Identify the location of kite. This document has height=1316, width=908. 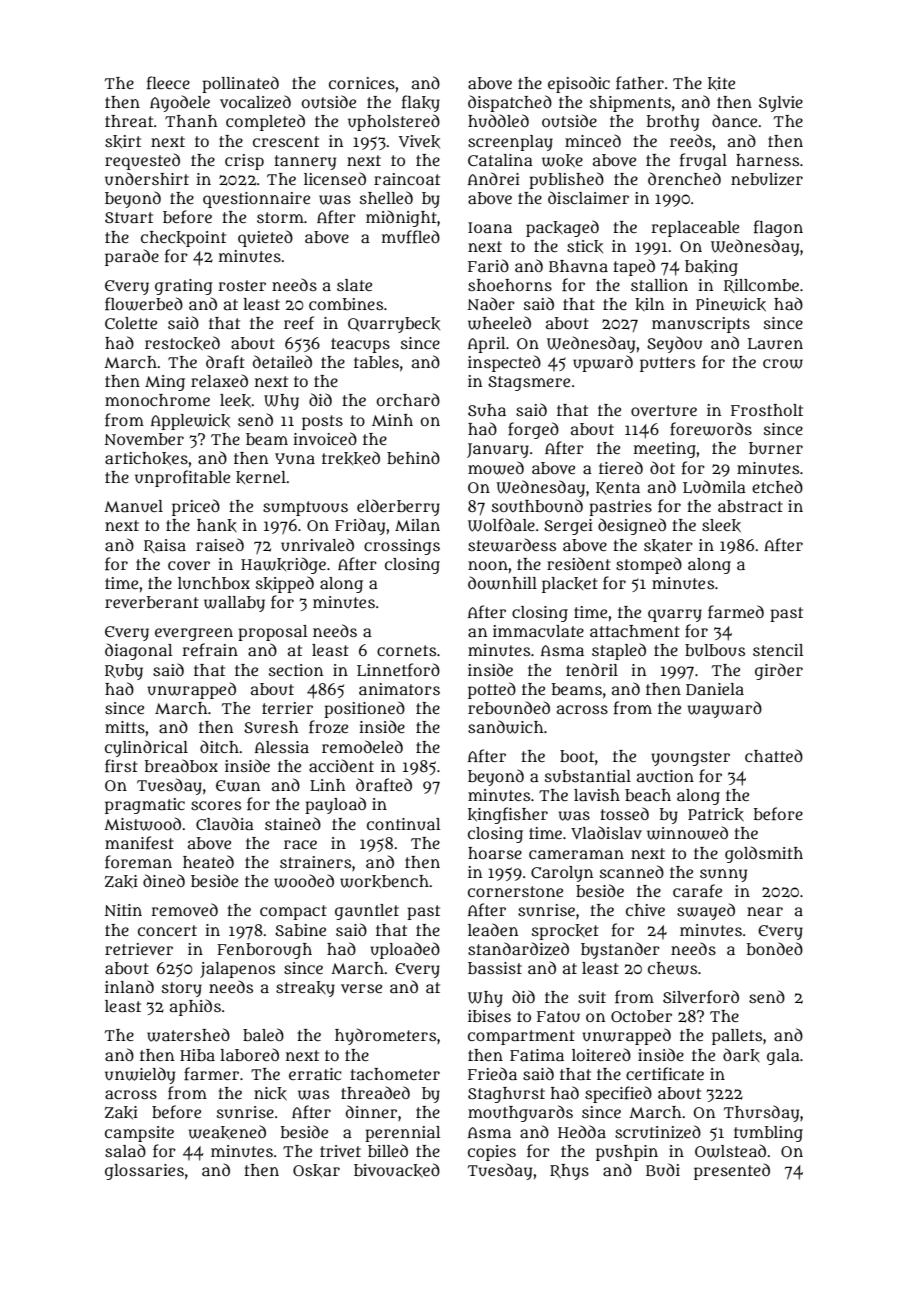
(721, 84).
